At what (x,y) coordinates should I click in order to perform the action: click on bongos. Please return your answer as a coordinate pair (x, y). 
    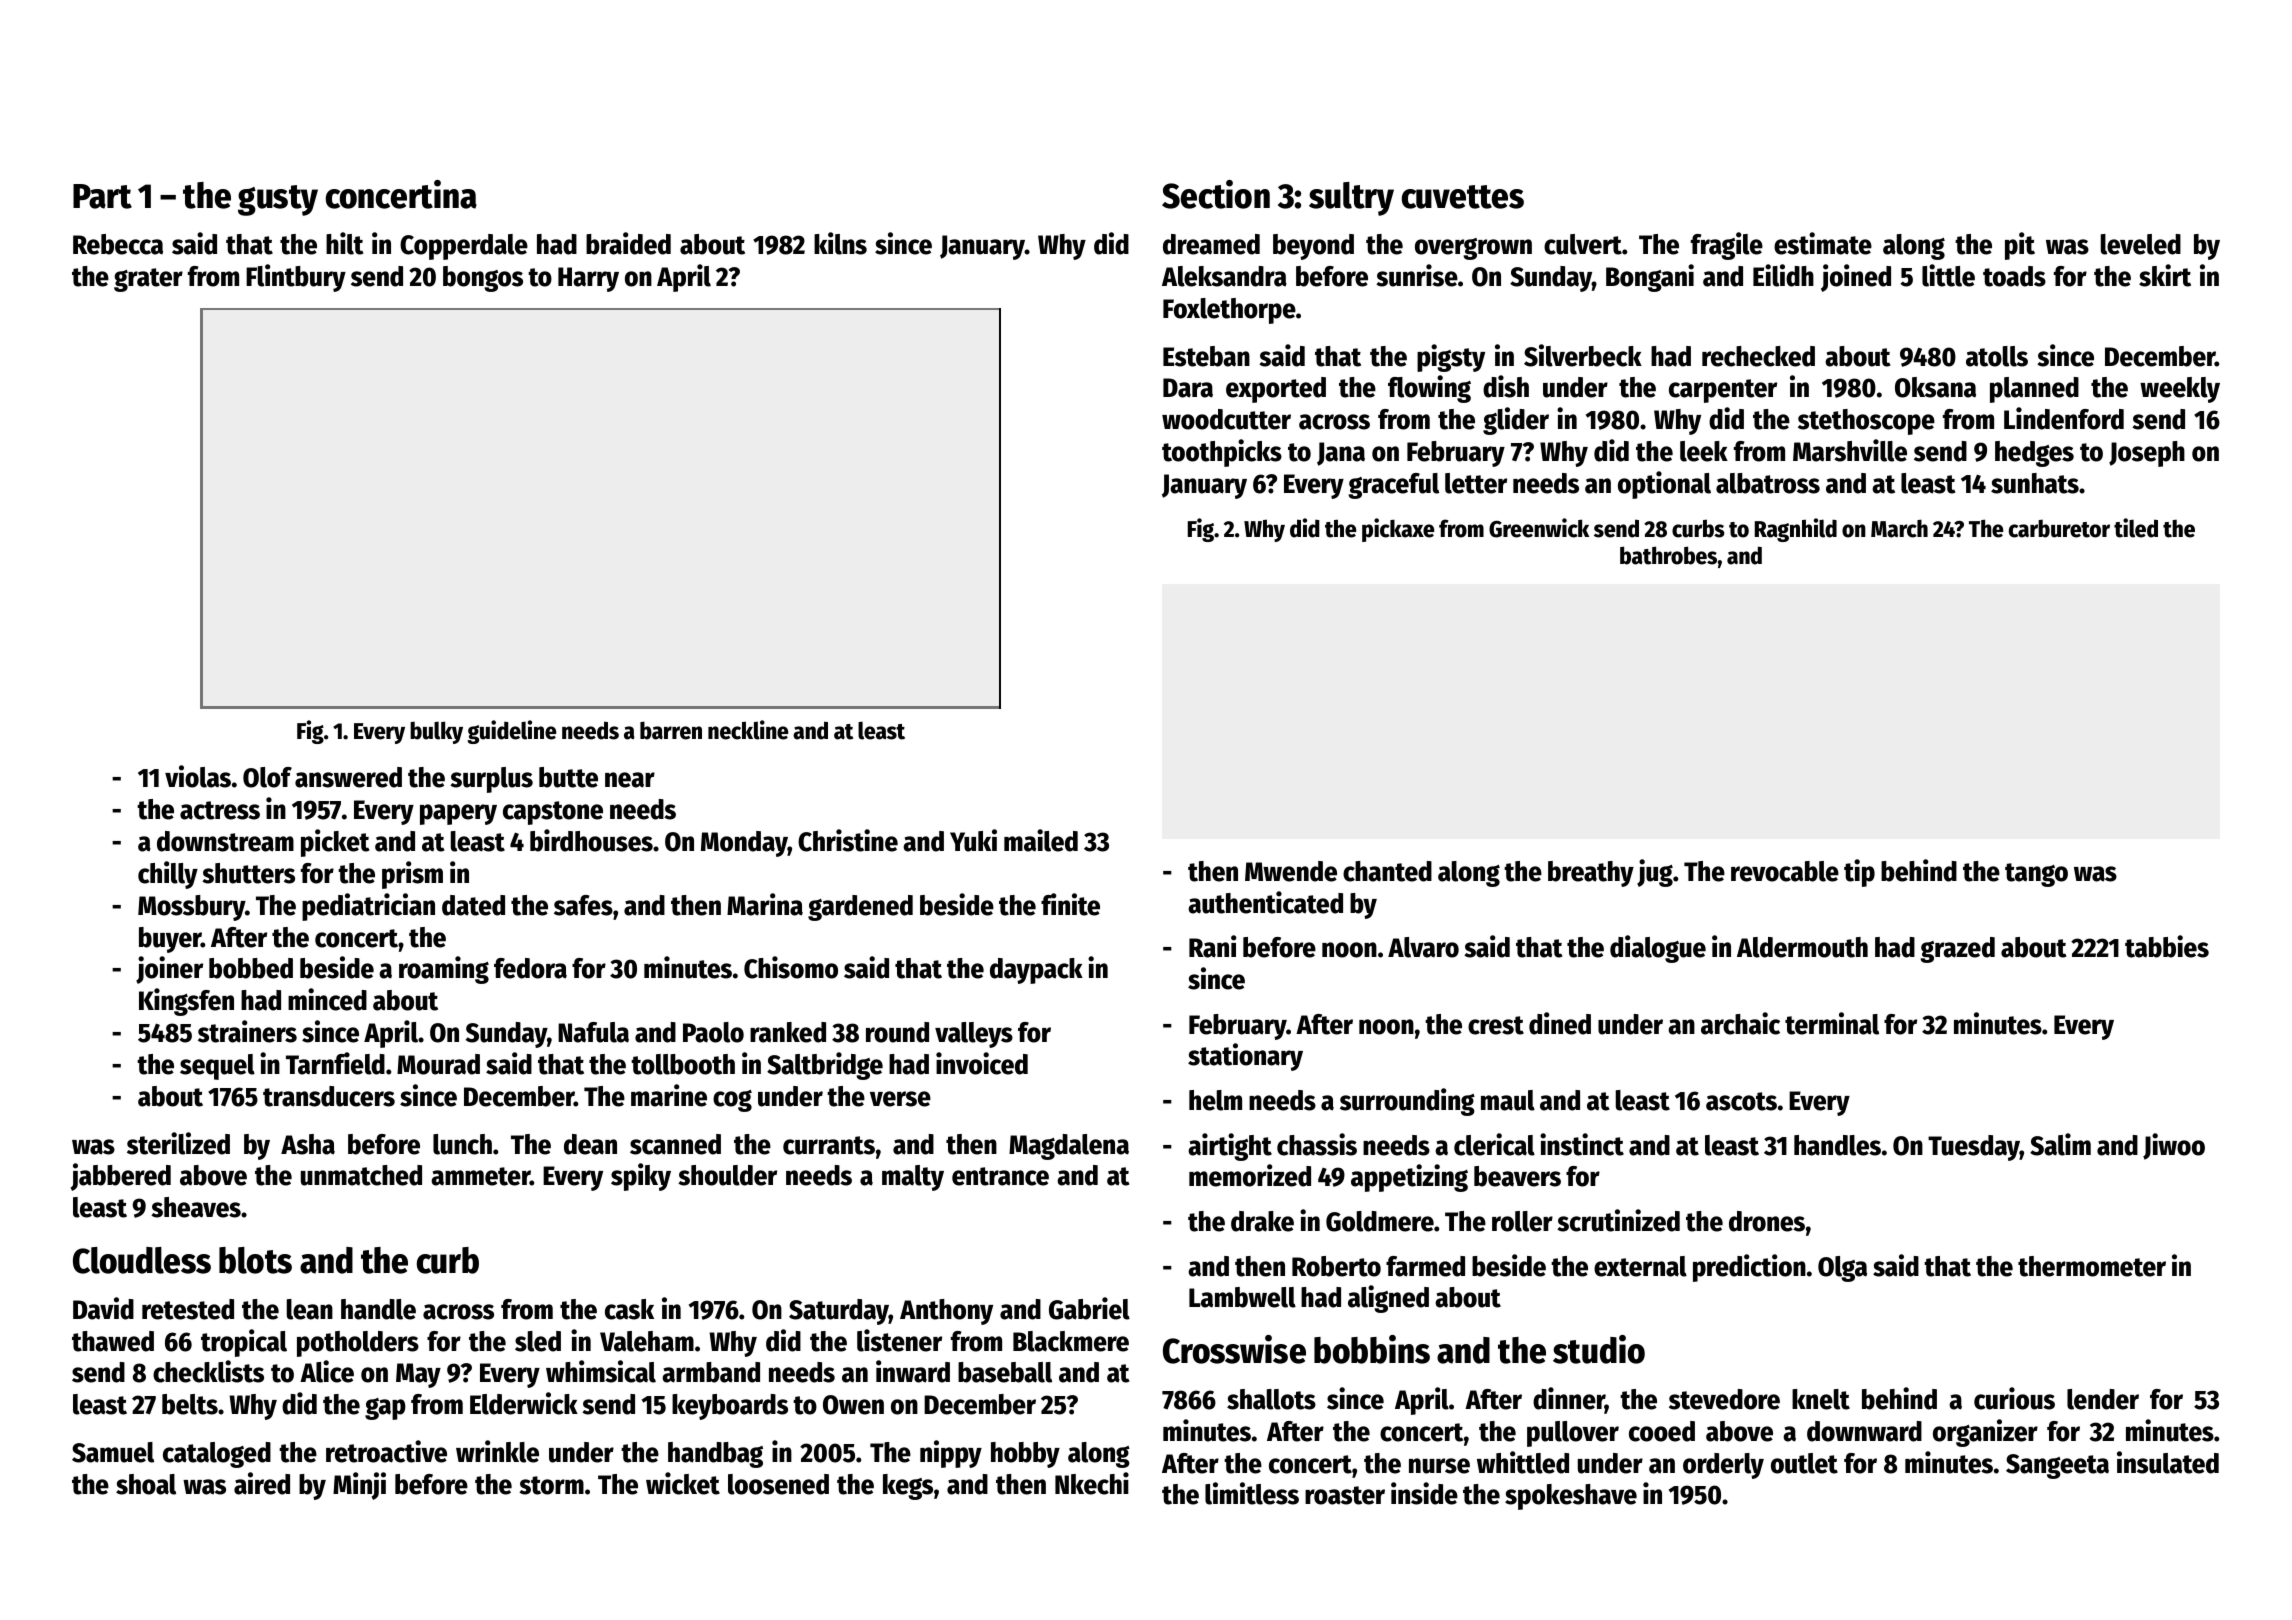
    Looking at the image, I should click on (483, 279).
